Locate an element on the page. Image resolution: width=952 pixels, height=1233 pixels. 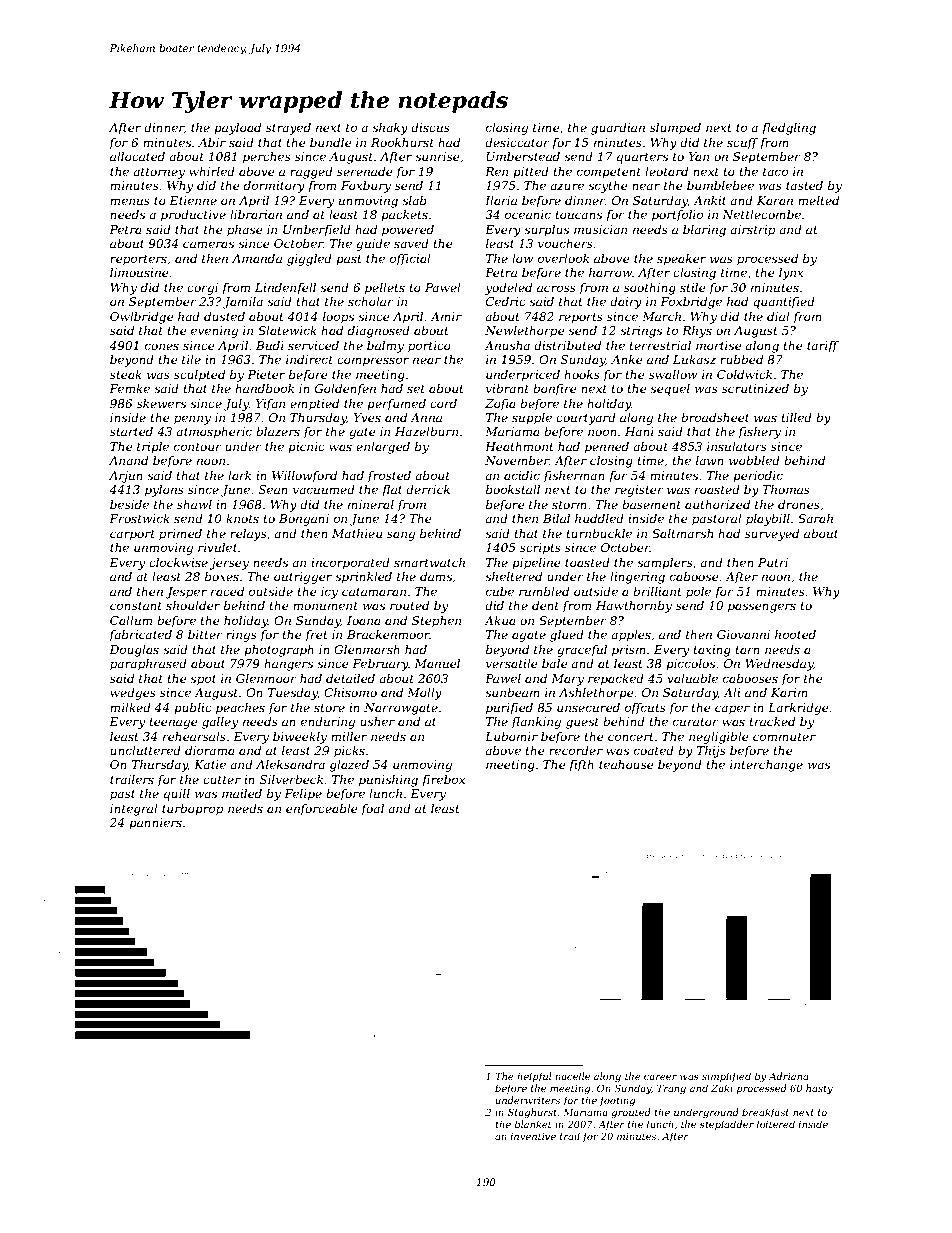
sculpted is located at coordinates (199, 376).
